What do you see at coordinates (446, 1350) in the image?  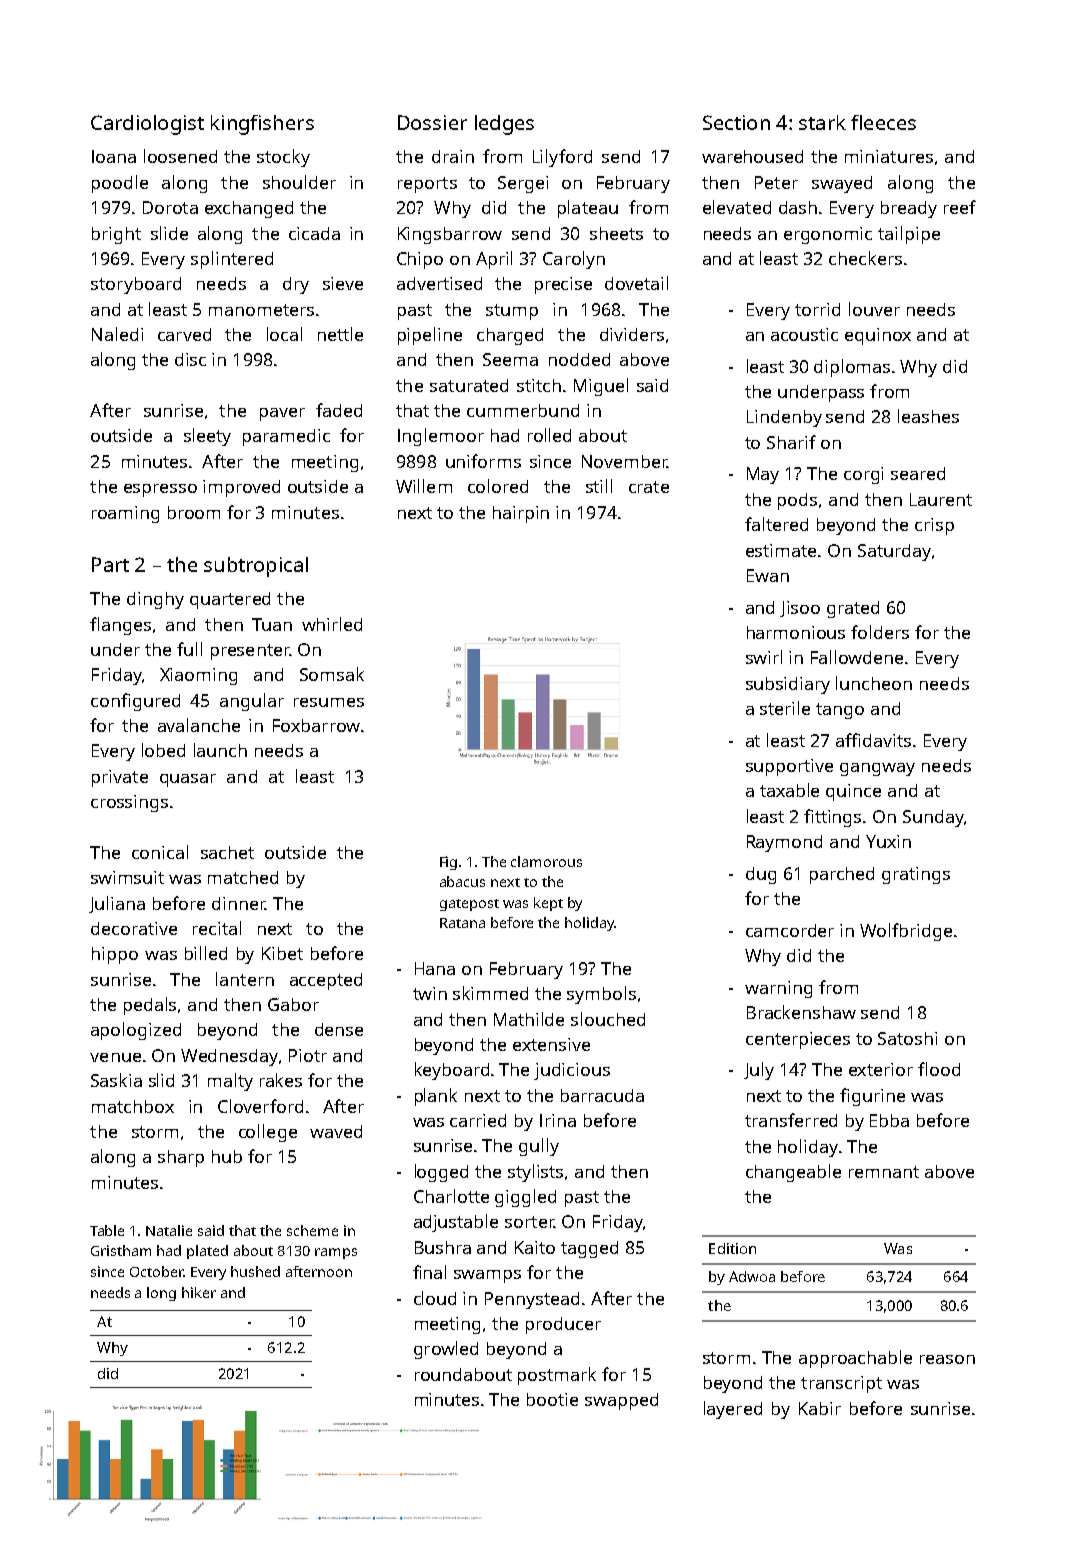 I see `growled` at bounding box center [446, 1350].
